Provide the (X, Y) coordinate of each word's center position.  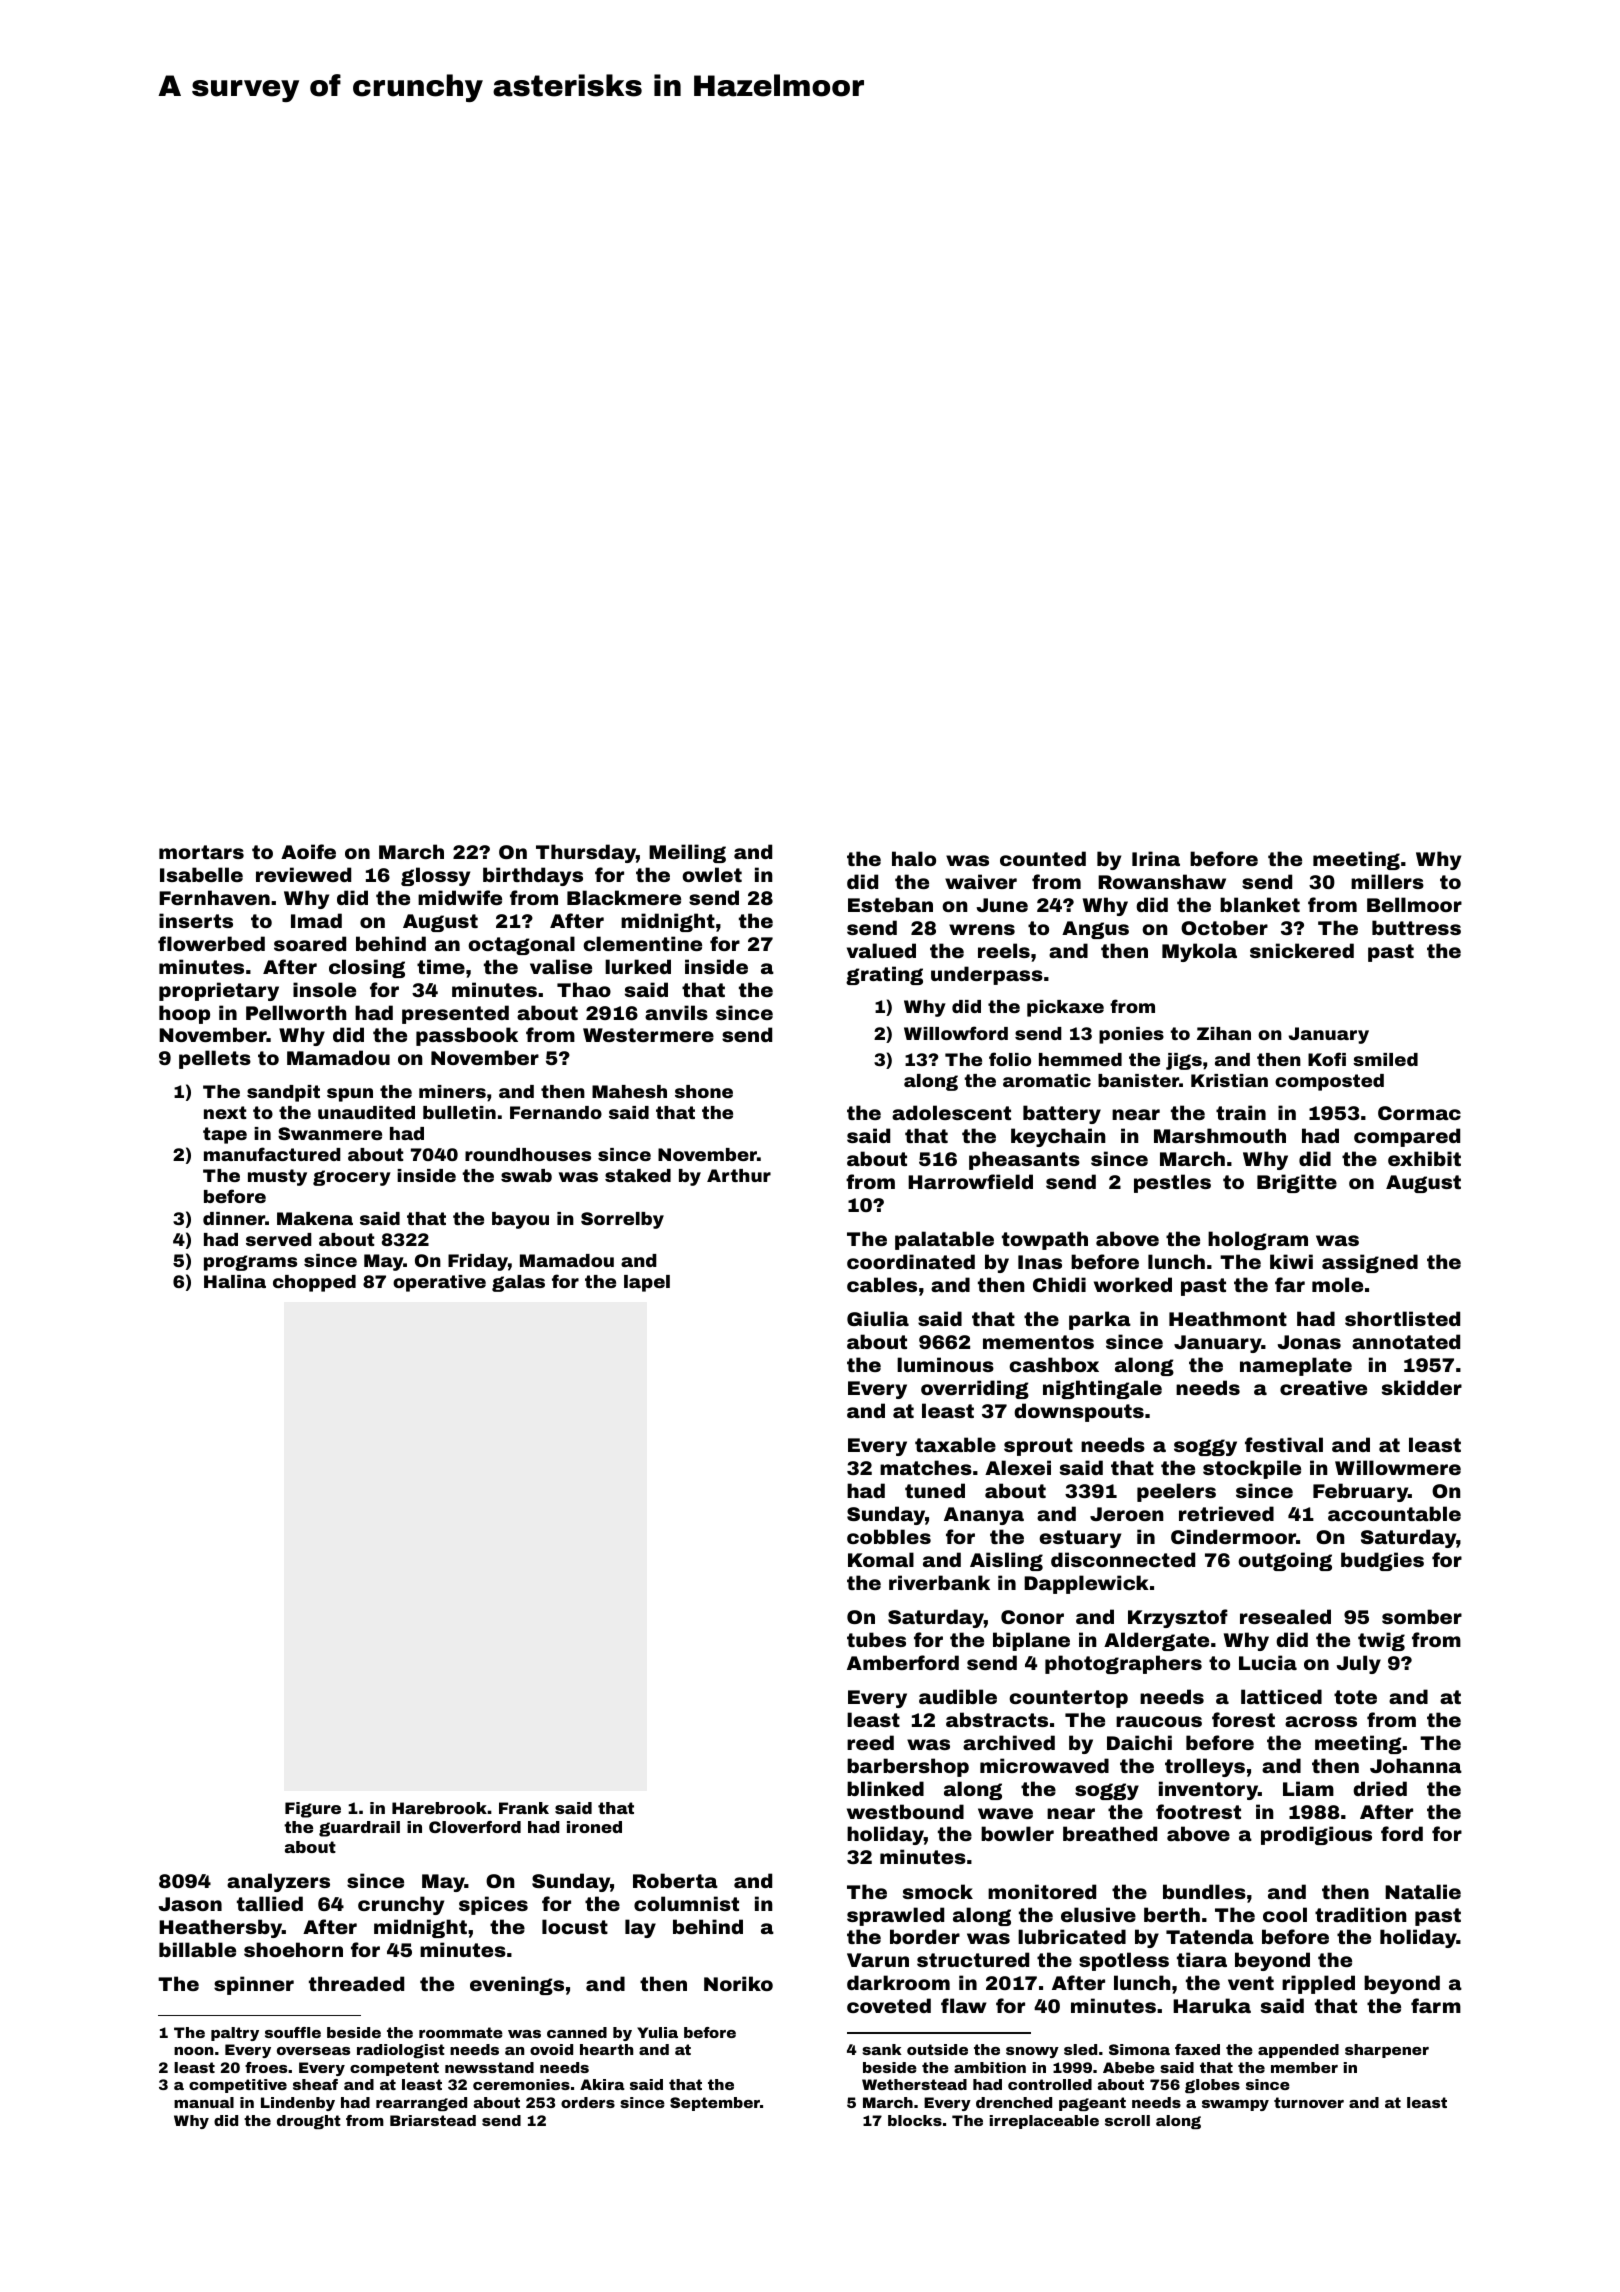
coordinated (911, 1261)
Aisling (1006, 1561)
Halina (235, 1281)
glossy (435, 876)
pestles (1172, 1183)
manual (204, 2102)
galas (518, 1283)
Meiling (687, 853)
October (1224, 927)
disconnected (1123, 1559)
